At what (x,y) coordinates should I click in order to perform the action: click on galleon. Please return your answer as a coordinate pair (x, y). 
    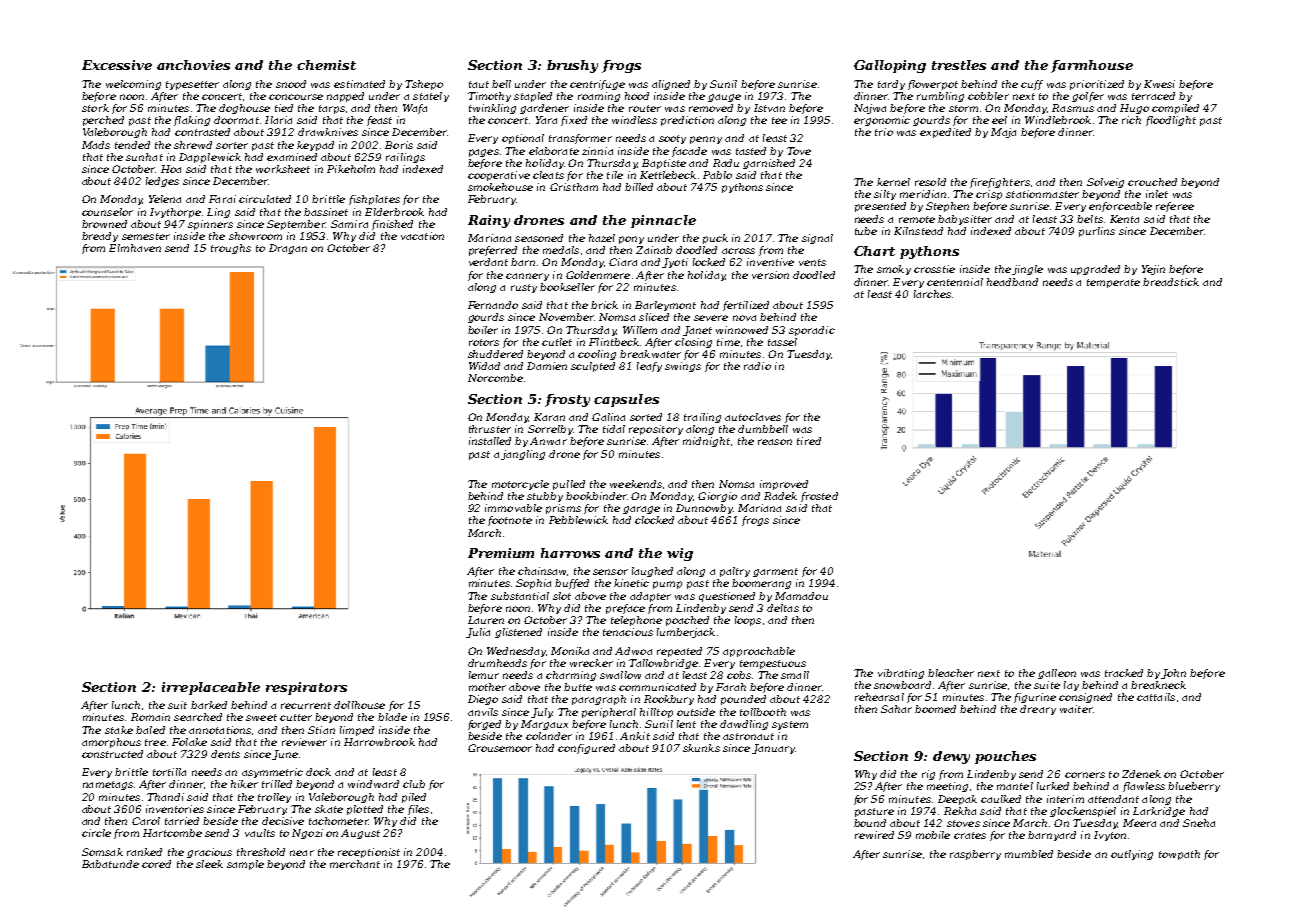
    Looking at the image, I should click on (1057, 674).
